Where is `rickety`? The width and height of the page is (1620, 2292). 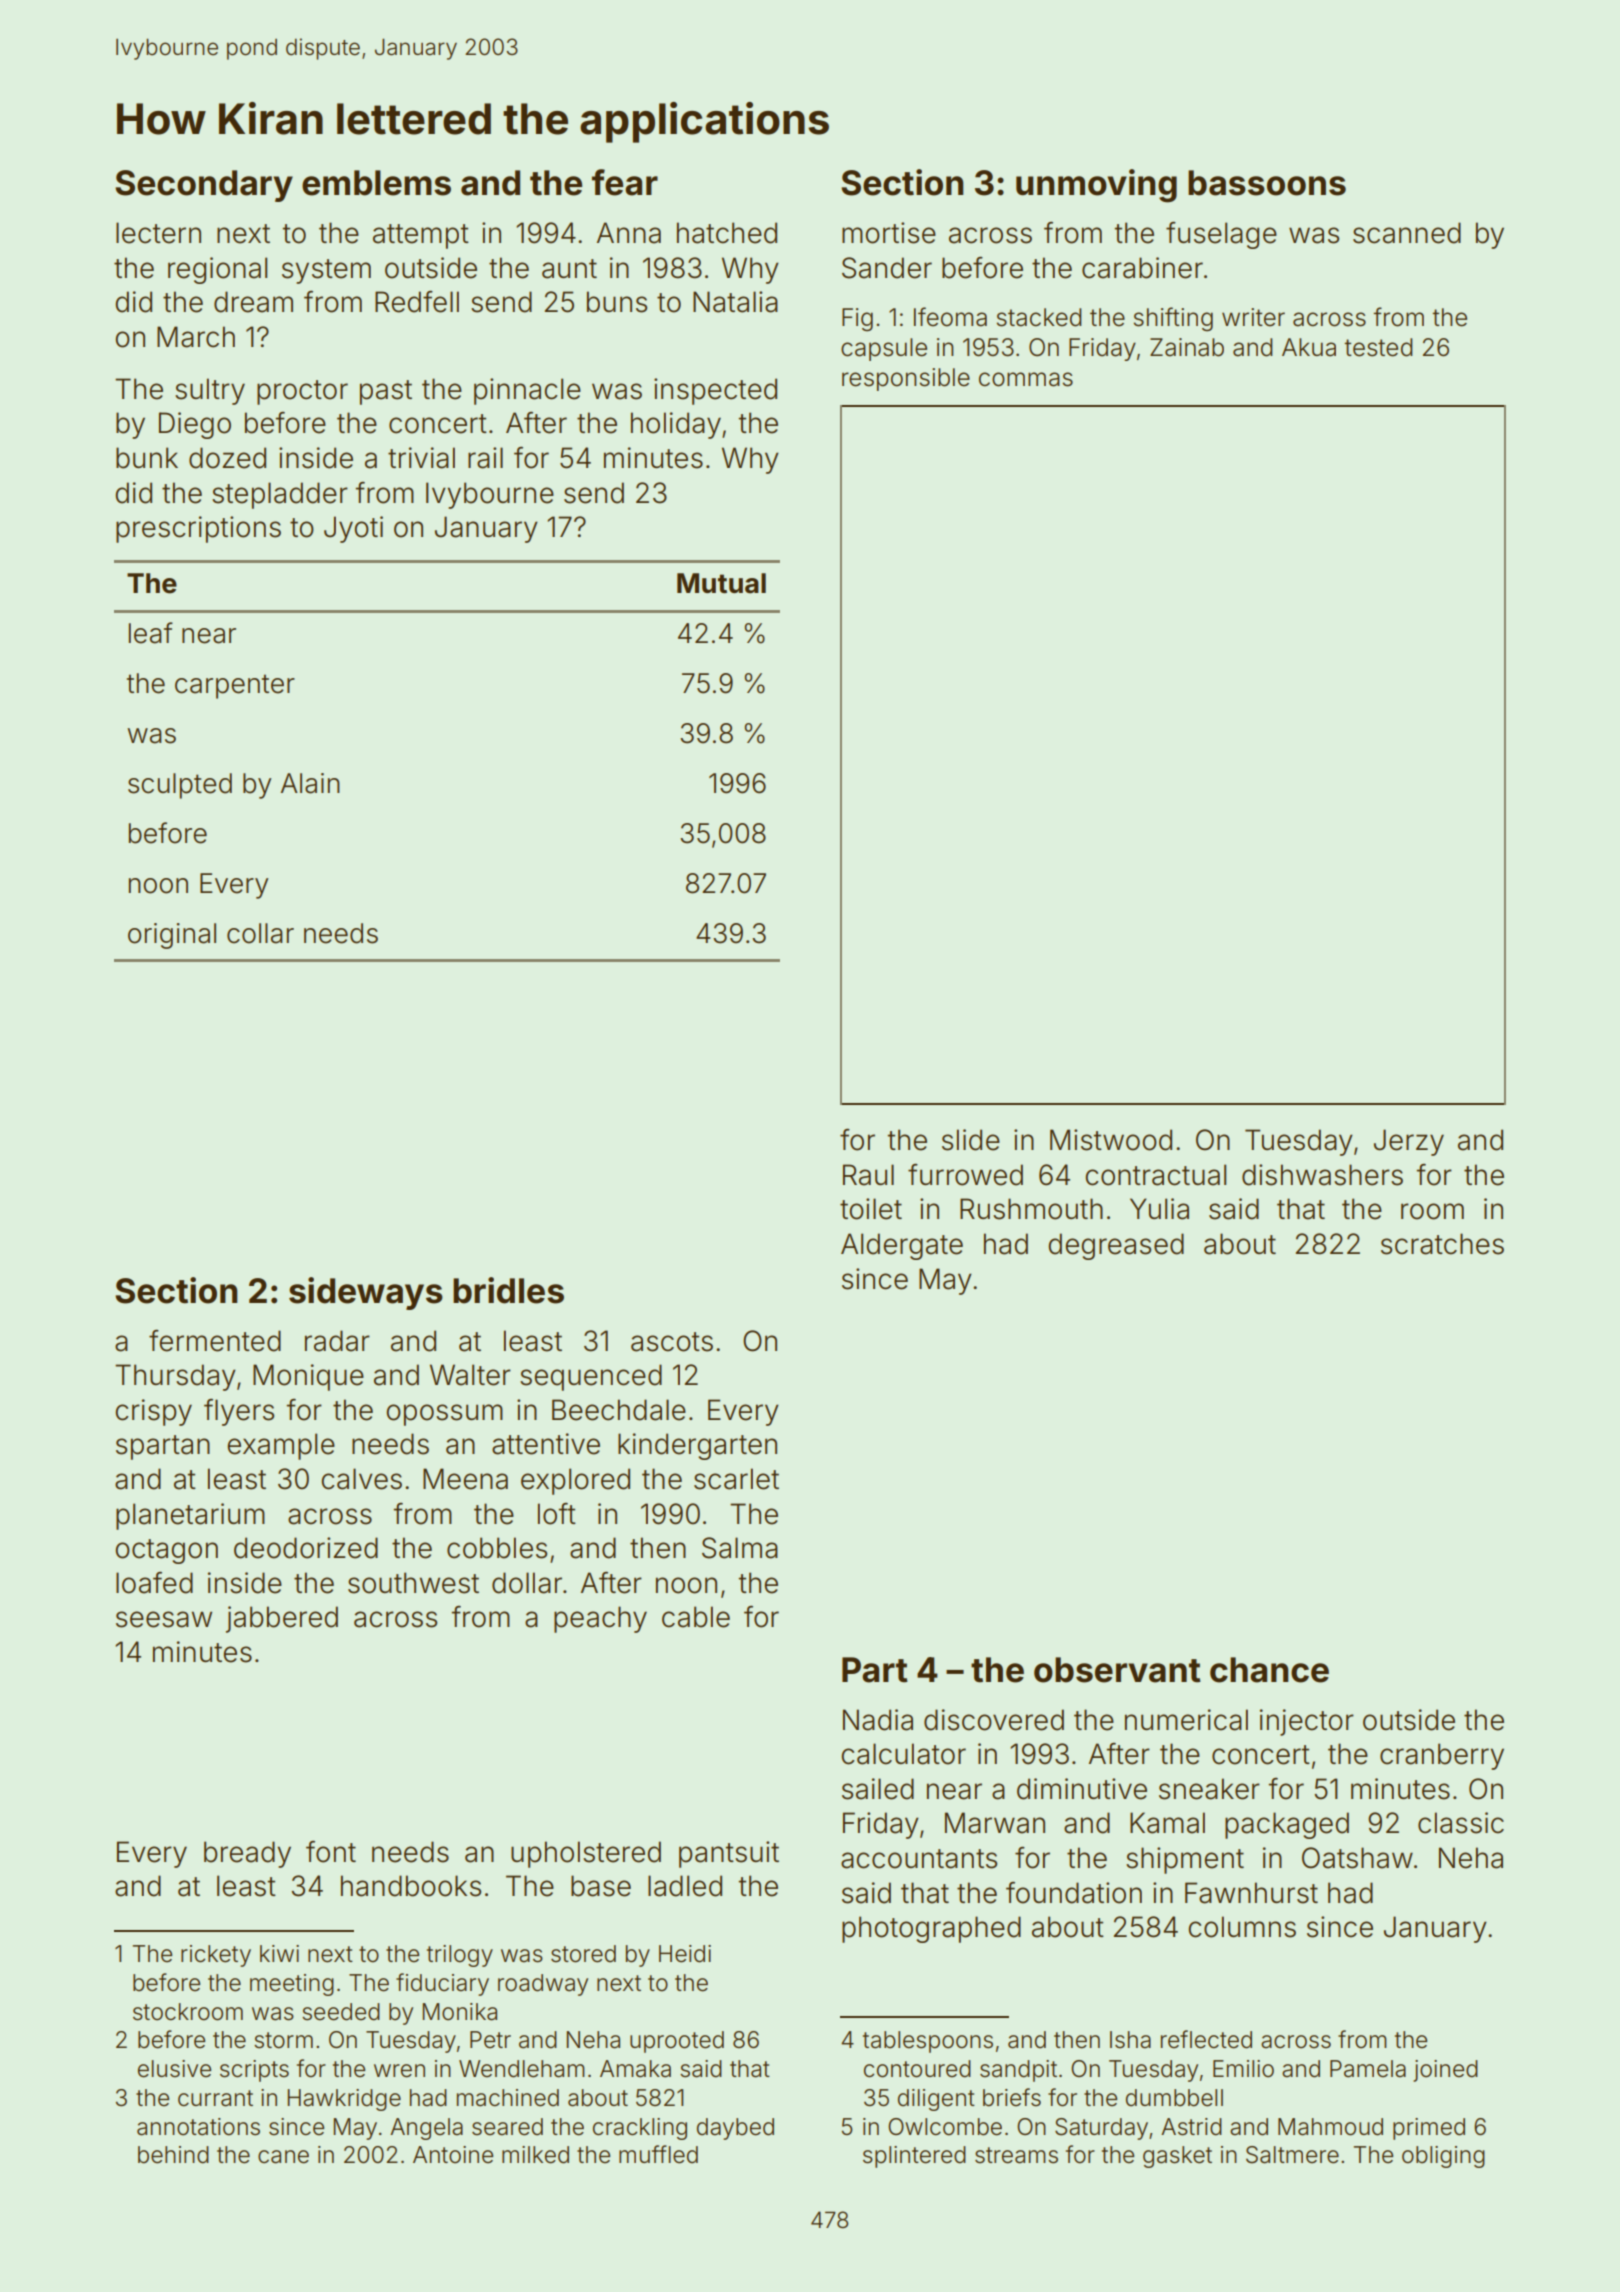
rickety is located at coordinates (216, 1956).
